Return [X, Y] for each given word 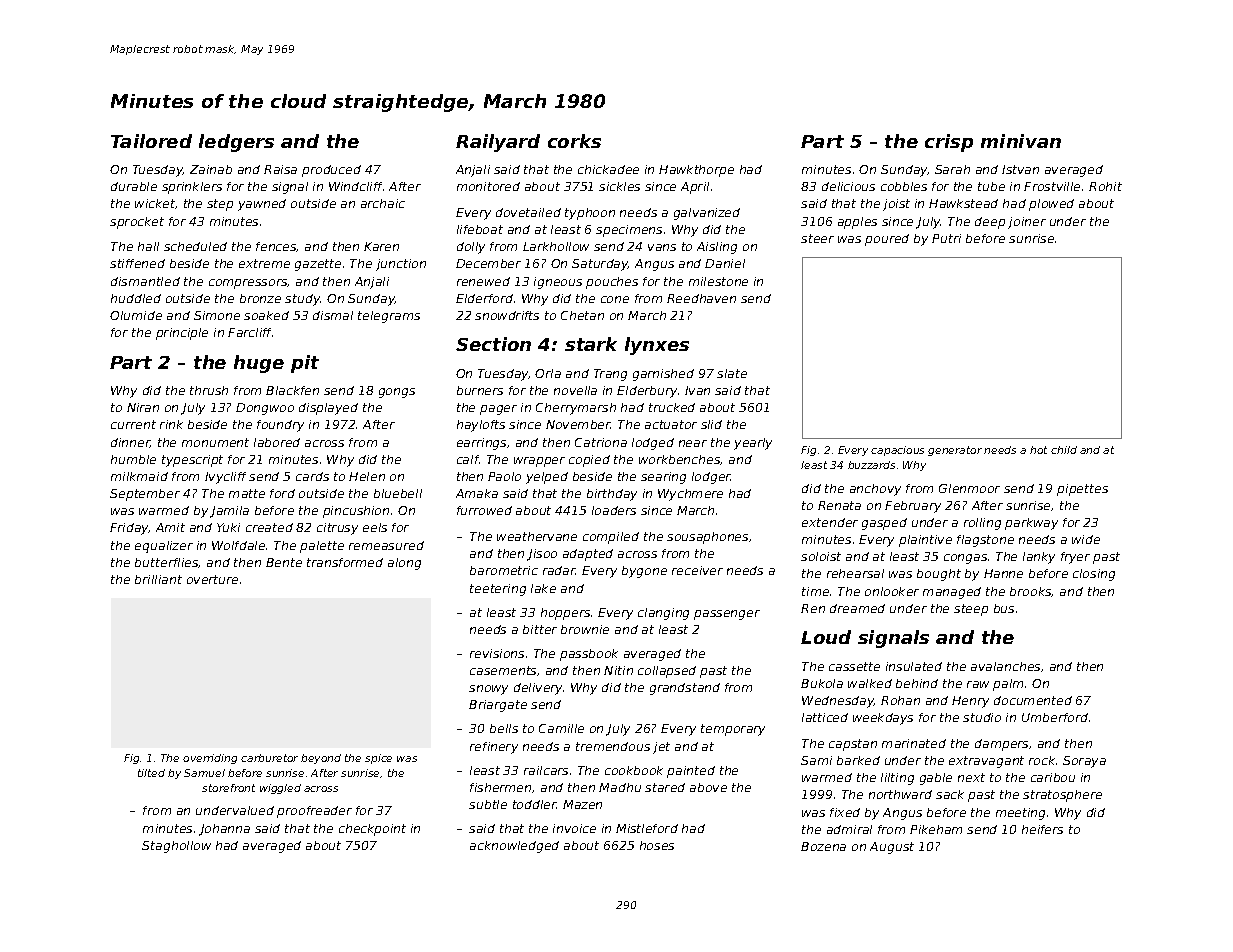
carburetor [269, 758]
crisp [949, 143]
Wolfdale [238, 545]
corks [574, 141]
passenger [727, 615]
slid [711, 424]
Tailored [151, 141]
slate [732, 373]
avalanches [1005, 666]
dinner [130, 443]
